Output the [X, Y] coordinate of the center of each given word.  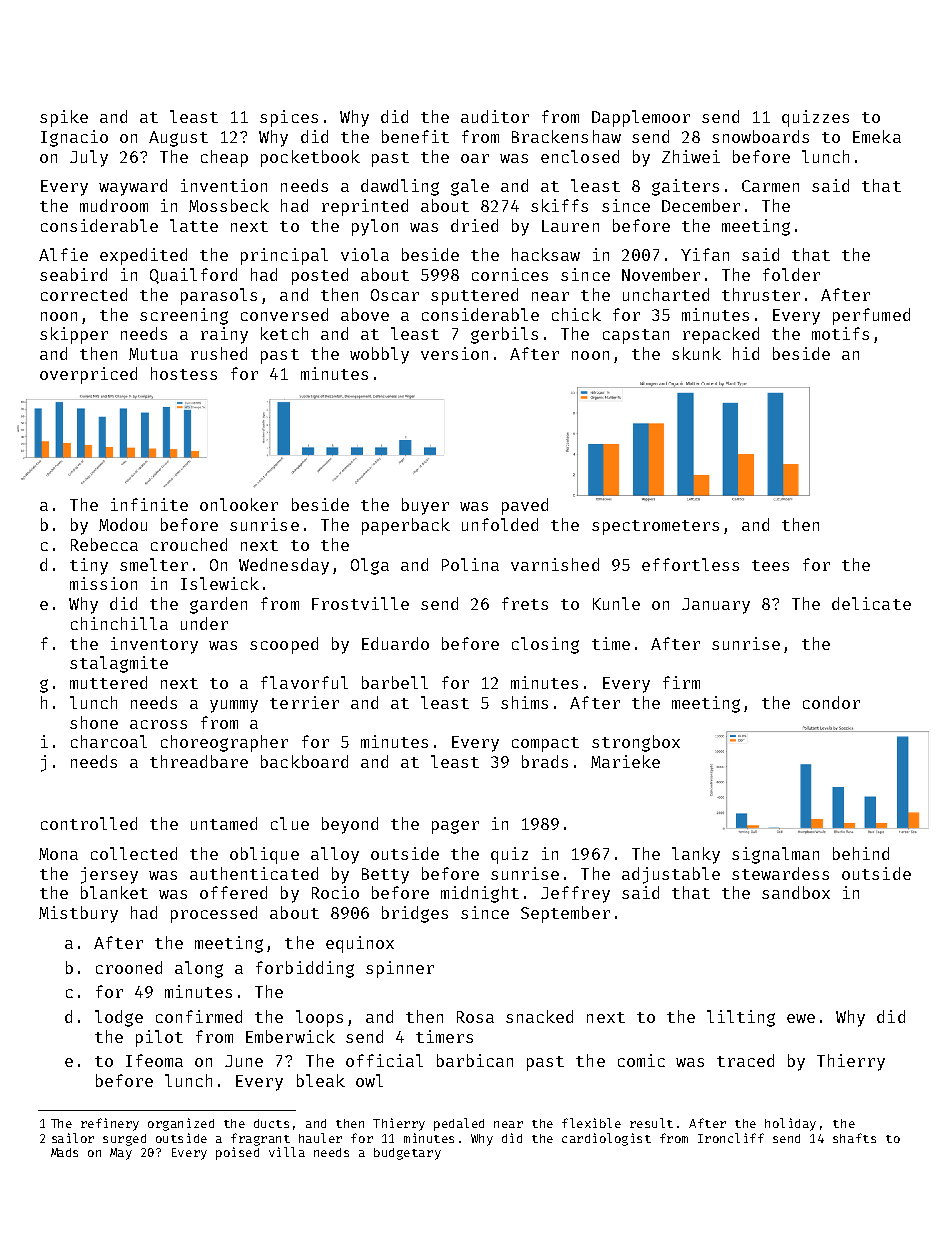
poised [237, 1153]
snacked [539, 1016]
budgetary [407, 1154]
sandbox [796, 892]
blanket [114, 892]
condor [831, 702]
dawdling [400, 187]
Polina [470, 564]
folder [791, 274]
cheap [224, 158]
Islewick [220, 583]
